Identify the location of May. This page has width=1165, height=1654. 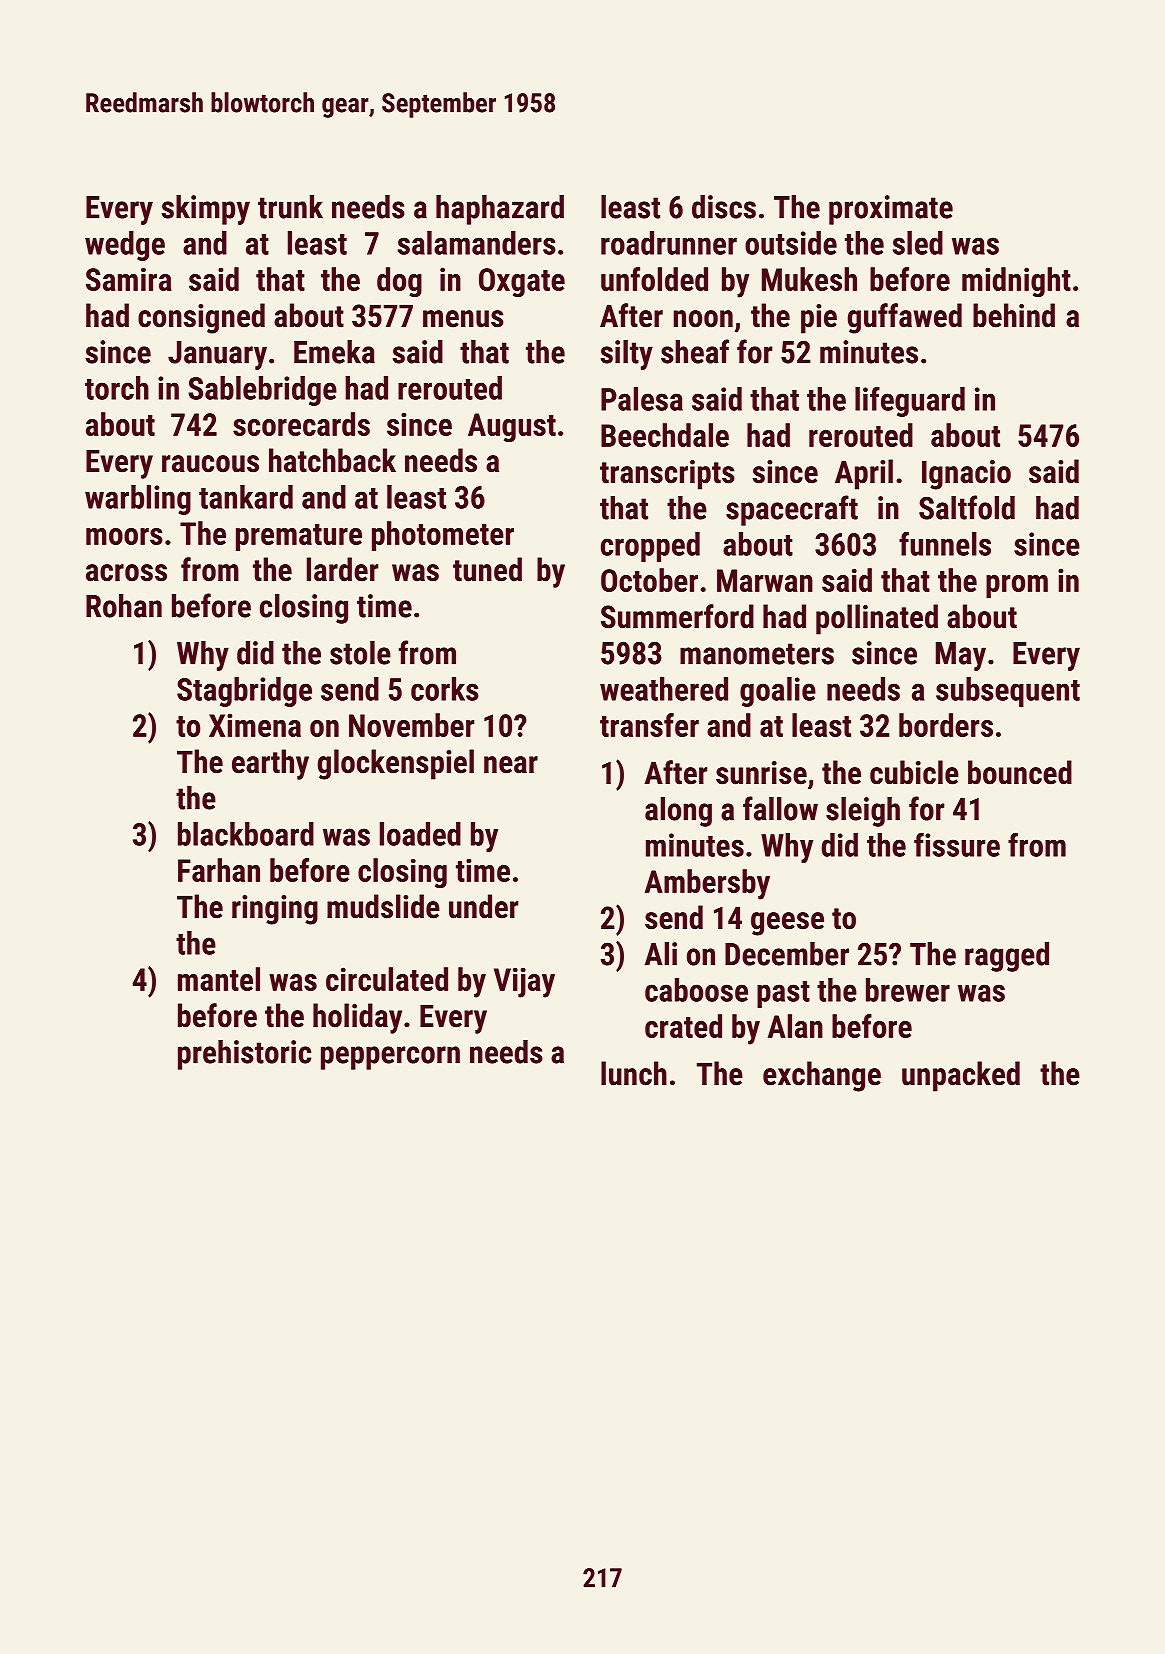
(961, 656).
